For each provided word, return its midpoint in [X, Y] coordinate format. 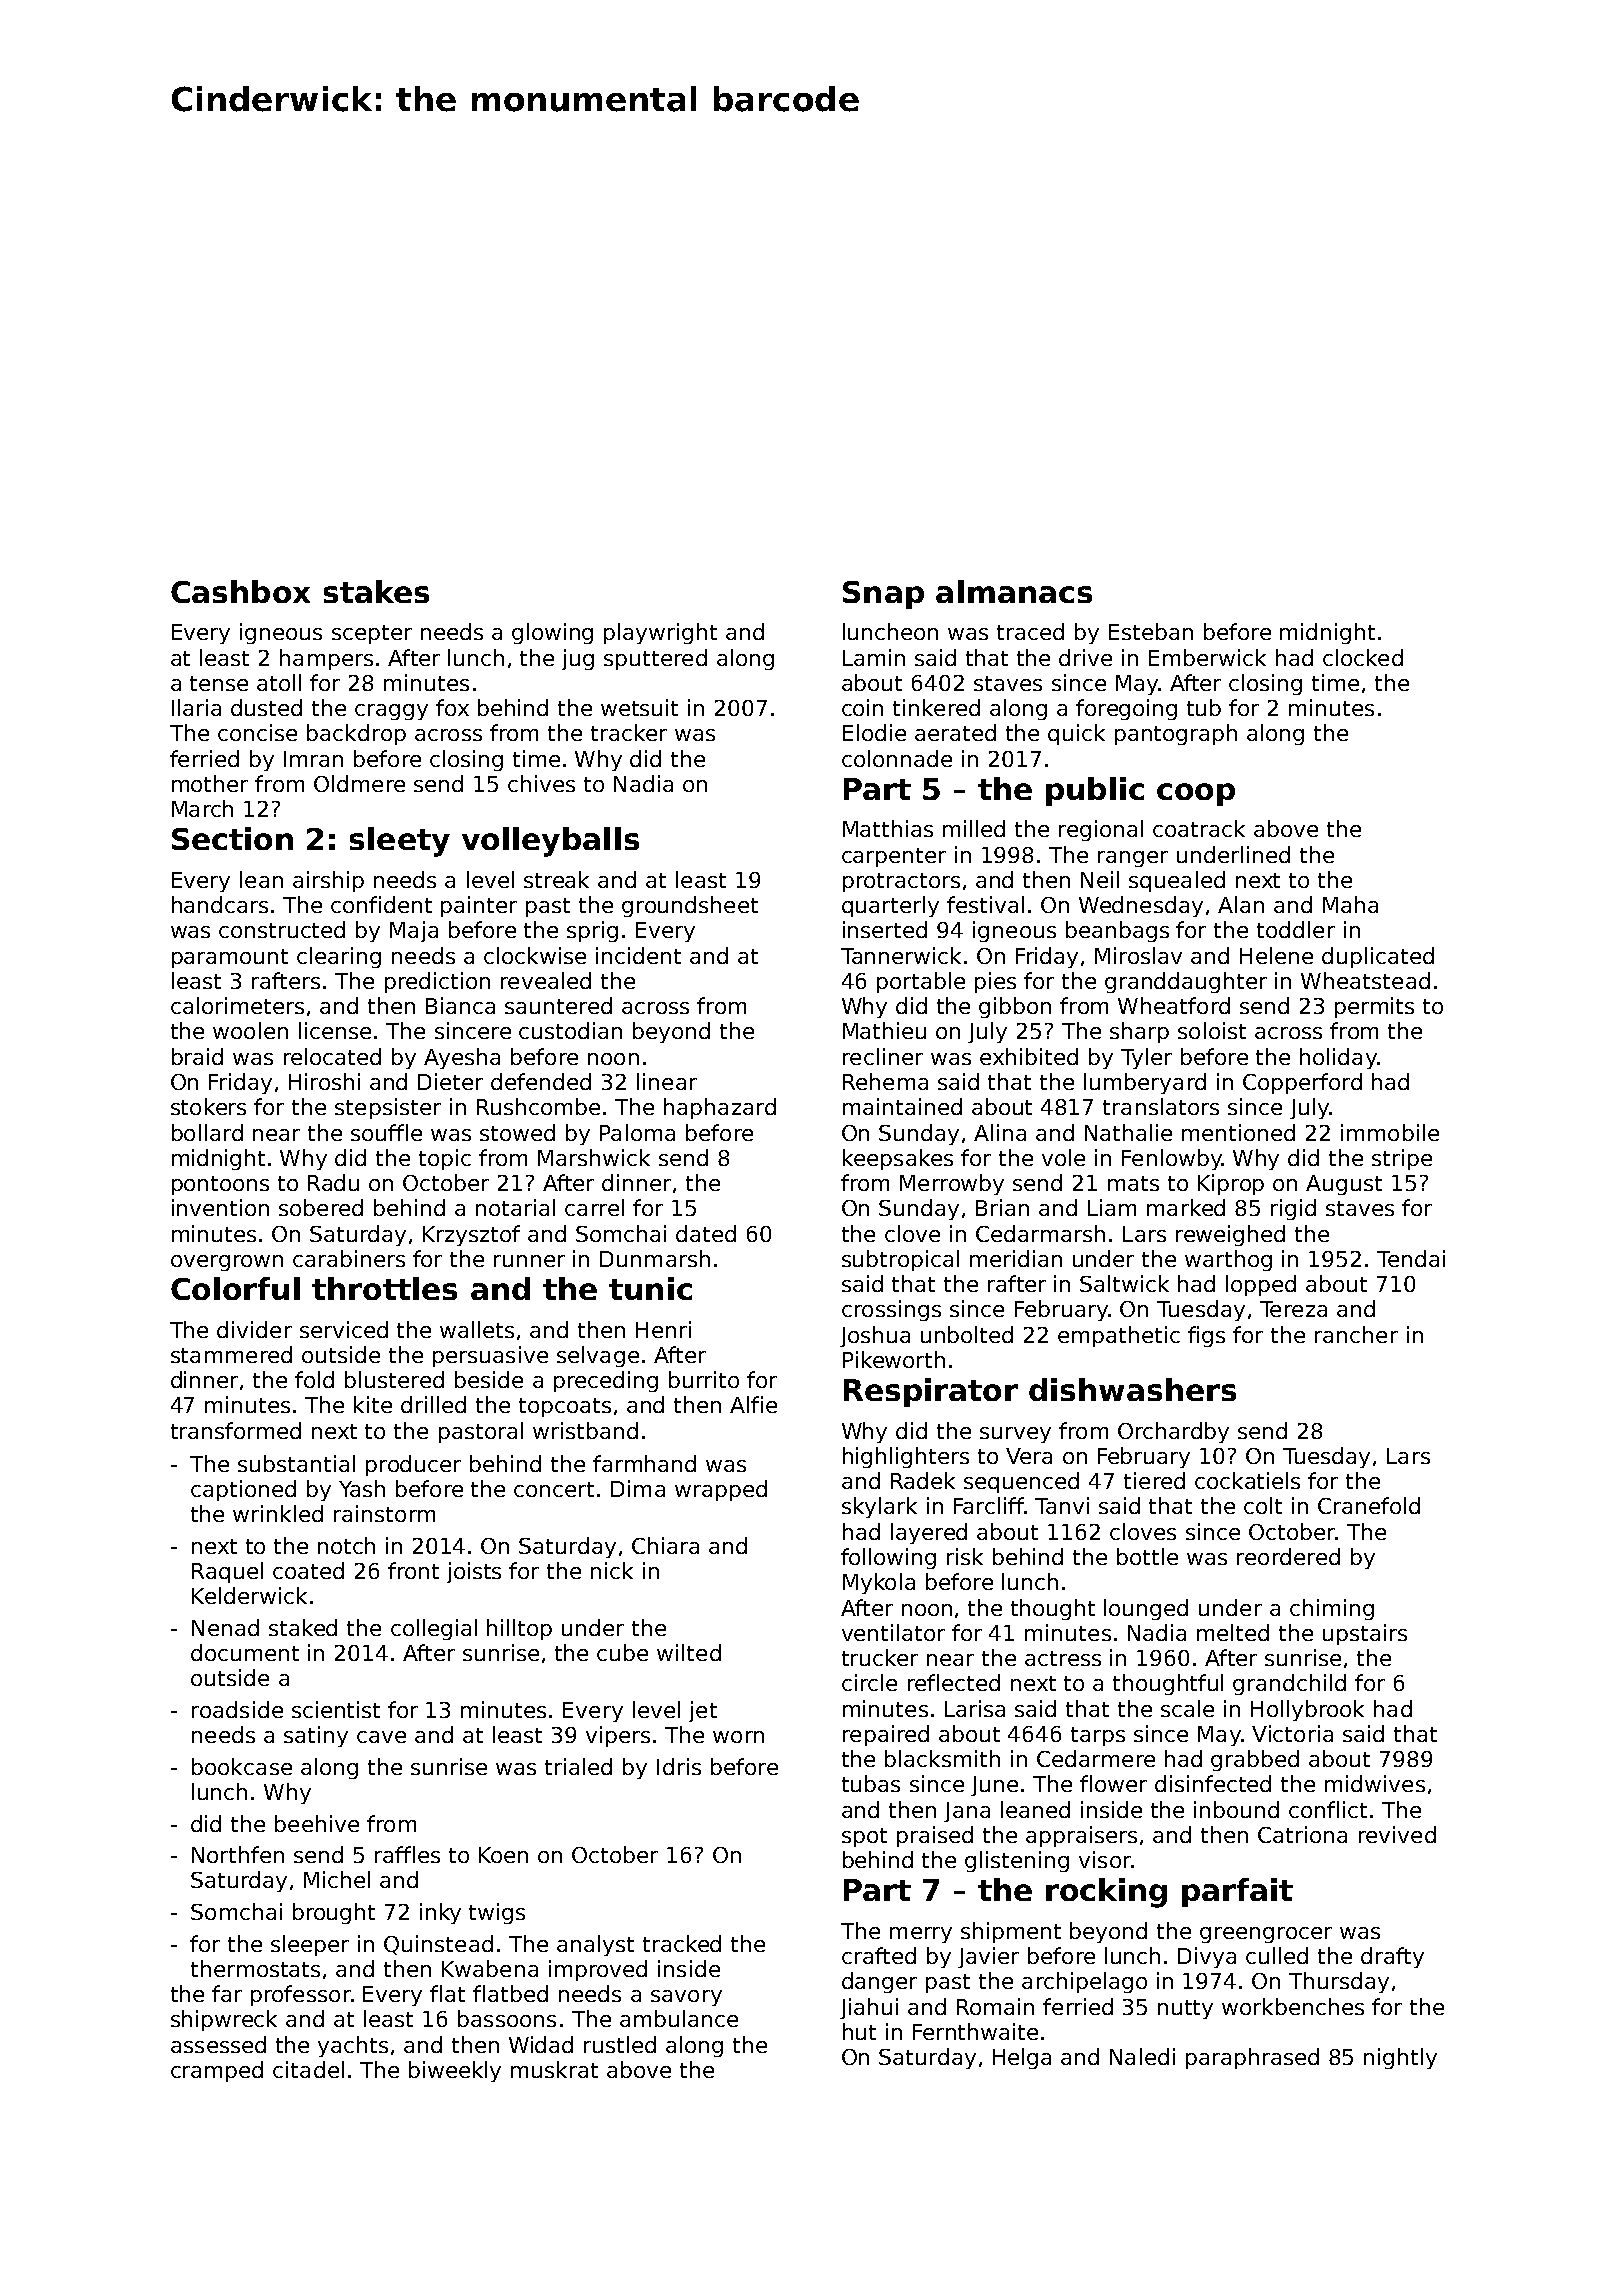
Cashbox [240, 591]
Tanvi [1062, 1505]
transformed [236, 1430]
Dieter [450, 1081]
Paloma [637, 1132]
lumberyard [1145, 1083]
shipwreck [224, 2020]
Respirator [931, 1392]
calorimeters [237, 1005]
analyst [595, 1945]
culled [1277, 1955]
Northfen [238, 1854]
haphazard [720, 1108]
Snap [883, 595]
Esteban [1151, 631]
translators [1161, 1106]
